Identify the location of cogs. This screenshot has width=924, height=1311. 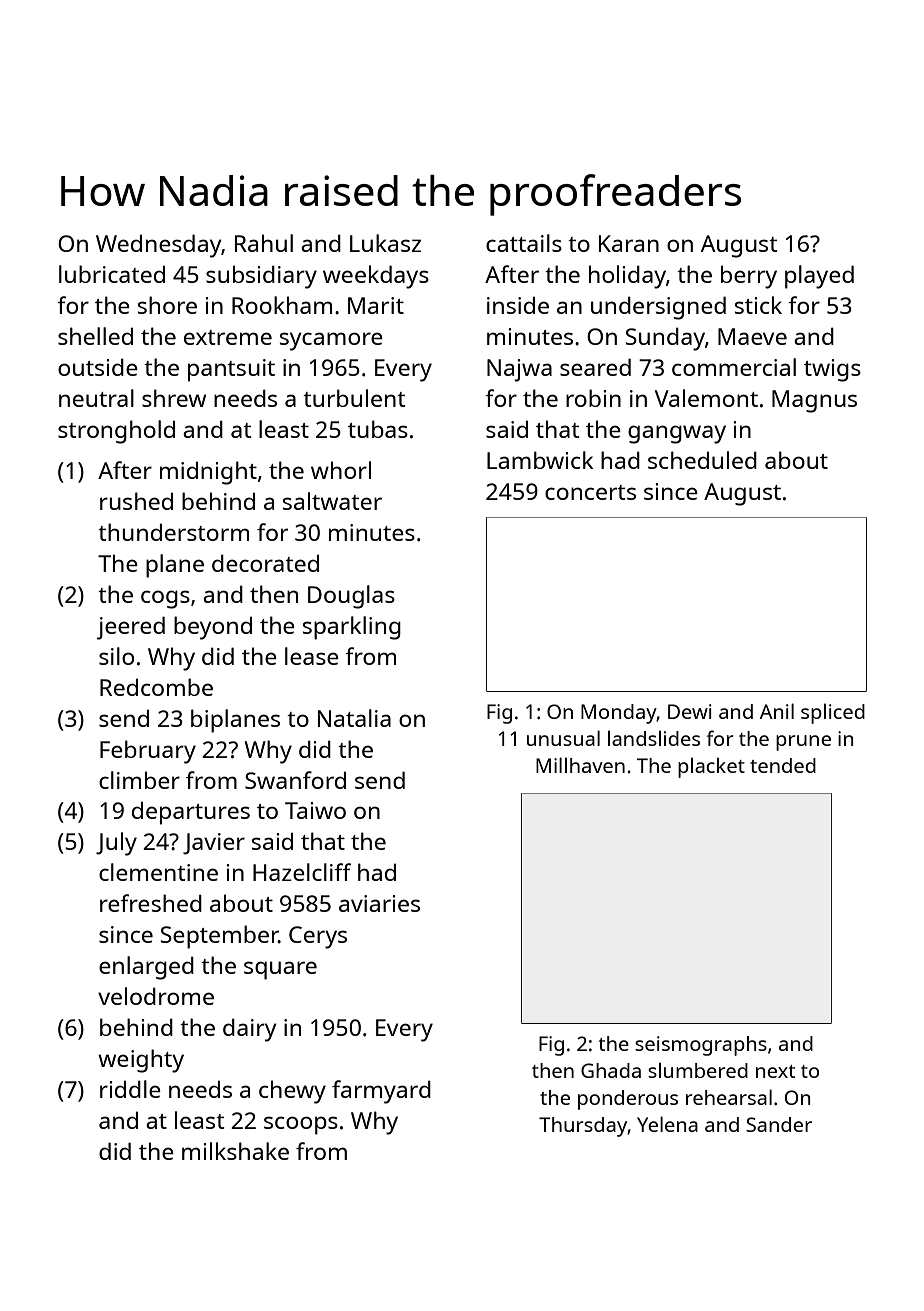
(165, 599).
